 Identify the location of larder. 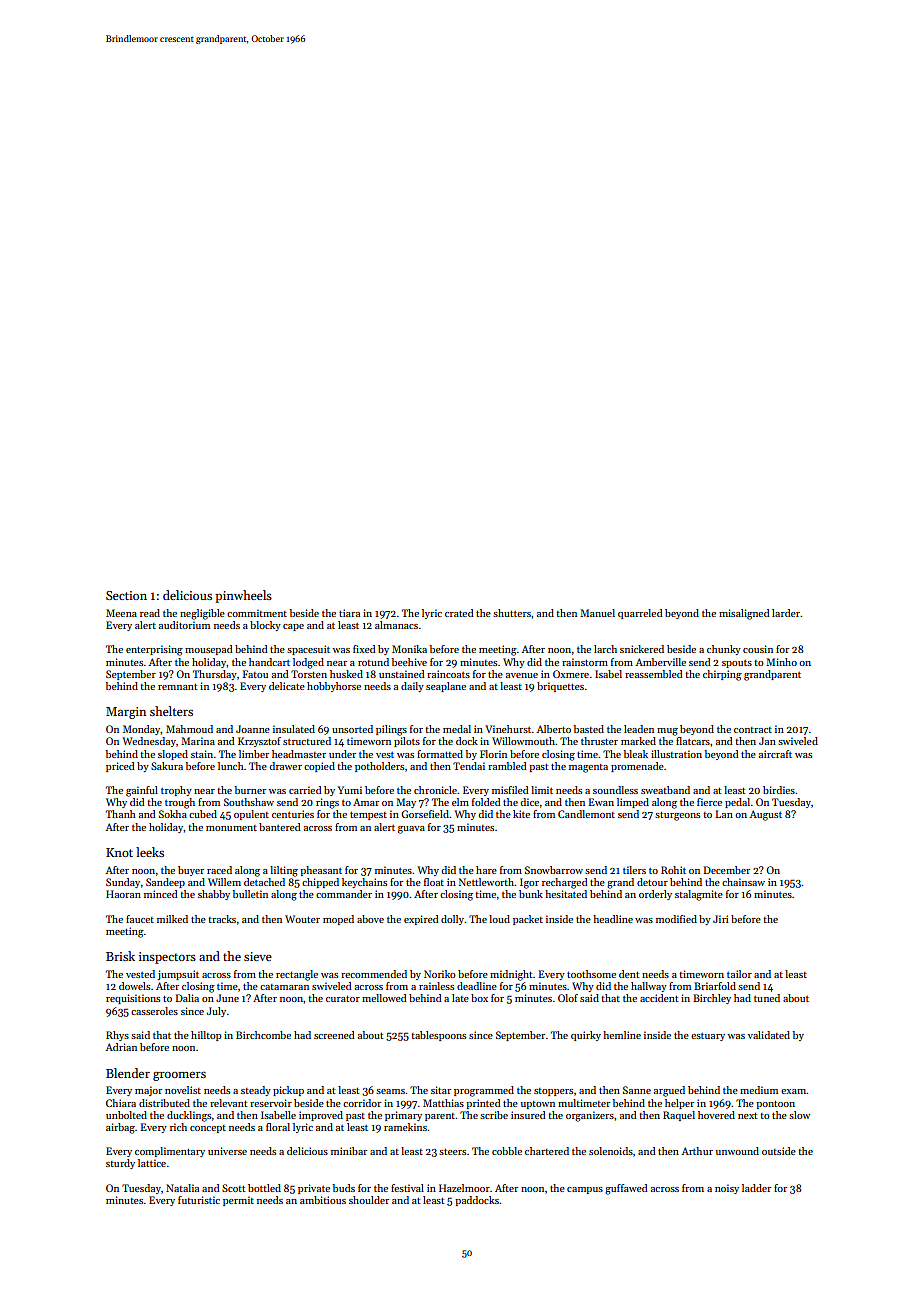
(786, 613).
